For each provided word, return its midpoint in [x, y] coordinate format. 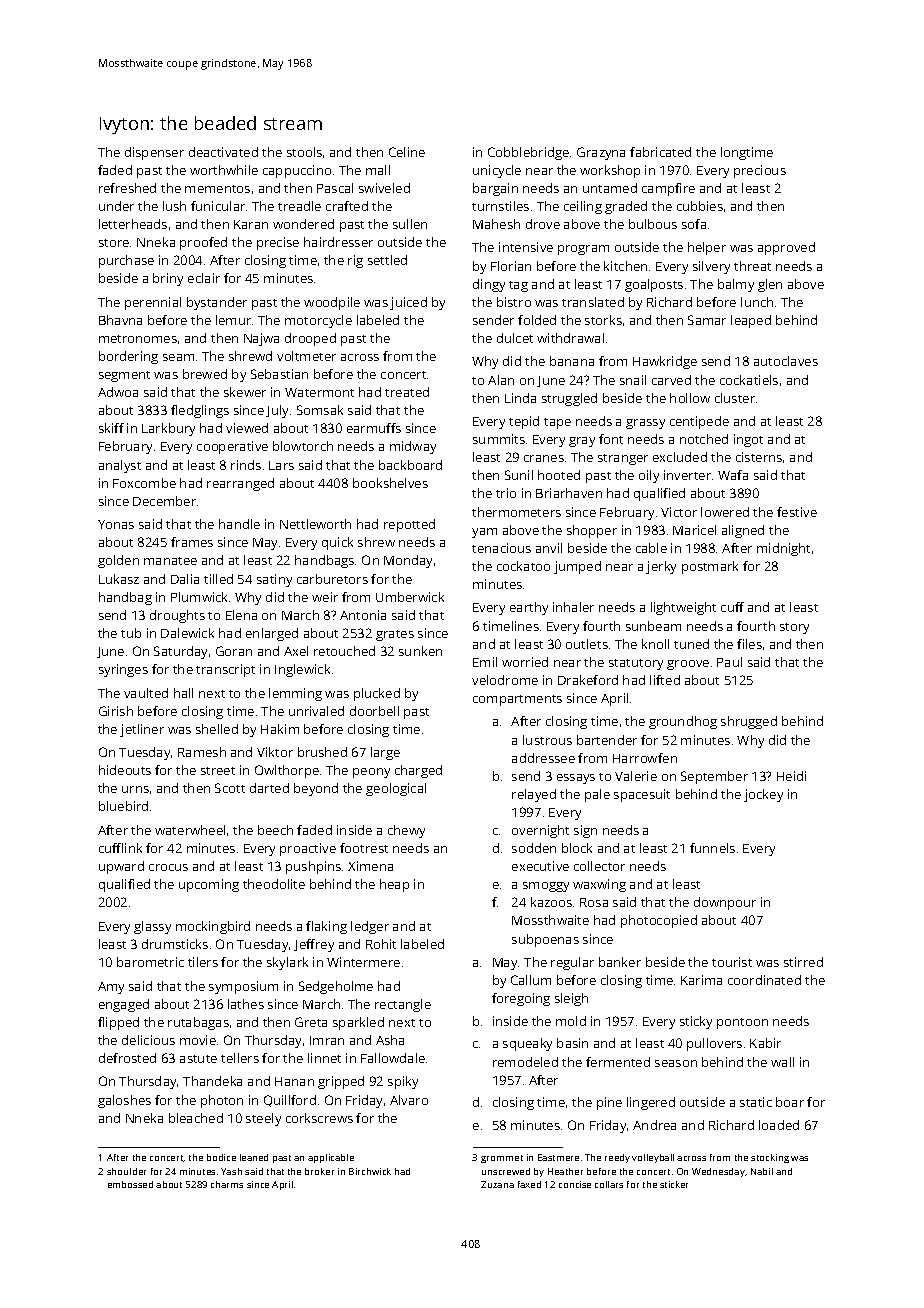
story [794, 628]
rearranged [240, 484]
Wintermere [363, 962]
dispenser [154, 153]
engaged [124, 1005]
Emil [485, 662]
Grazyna [601, 153]
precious [760, 171]
